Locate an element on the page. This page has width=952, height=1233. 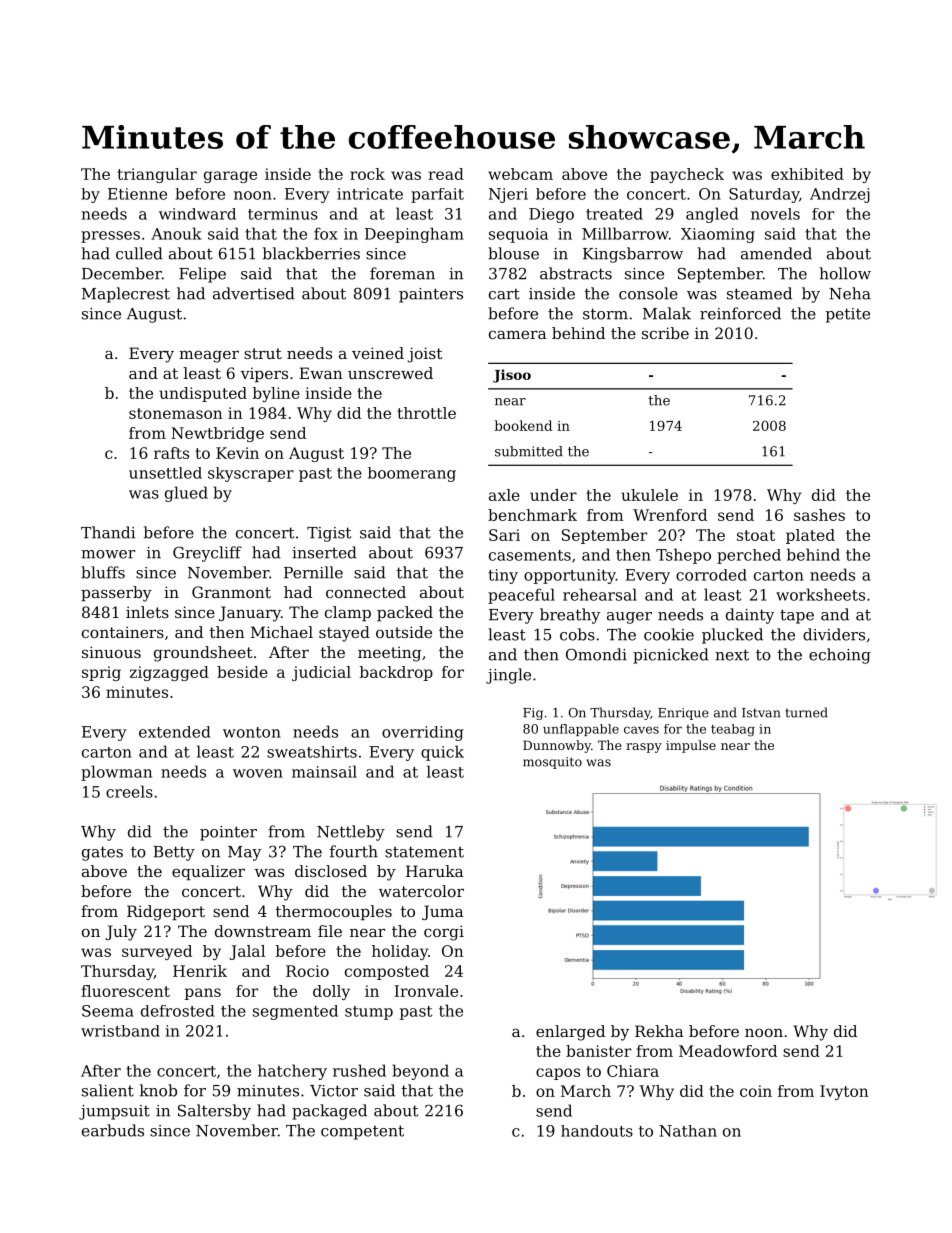
benchmark is located at coordinates (532, 515).
